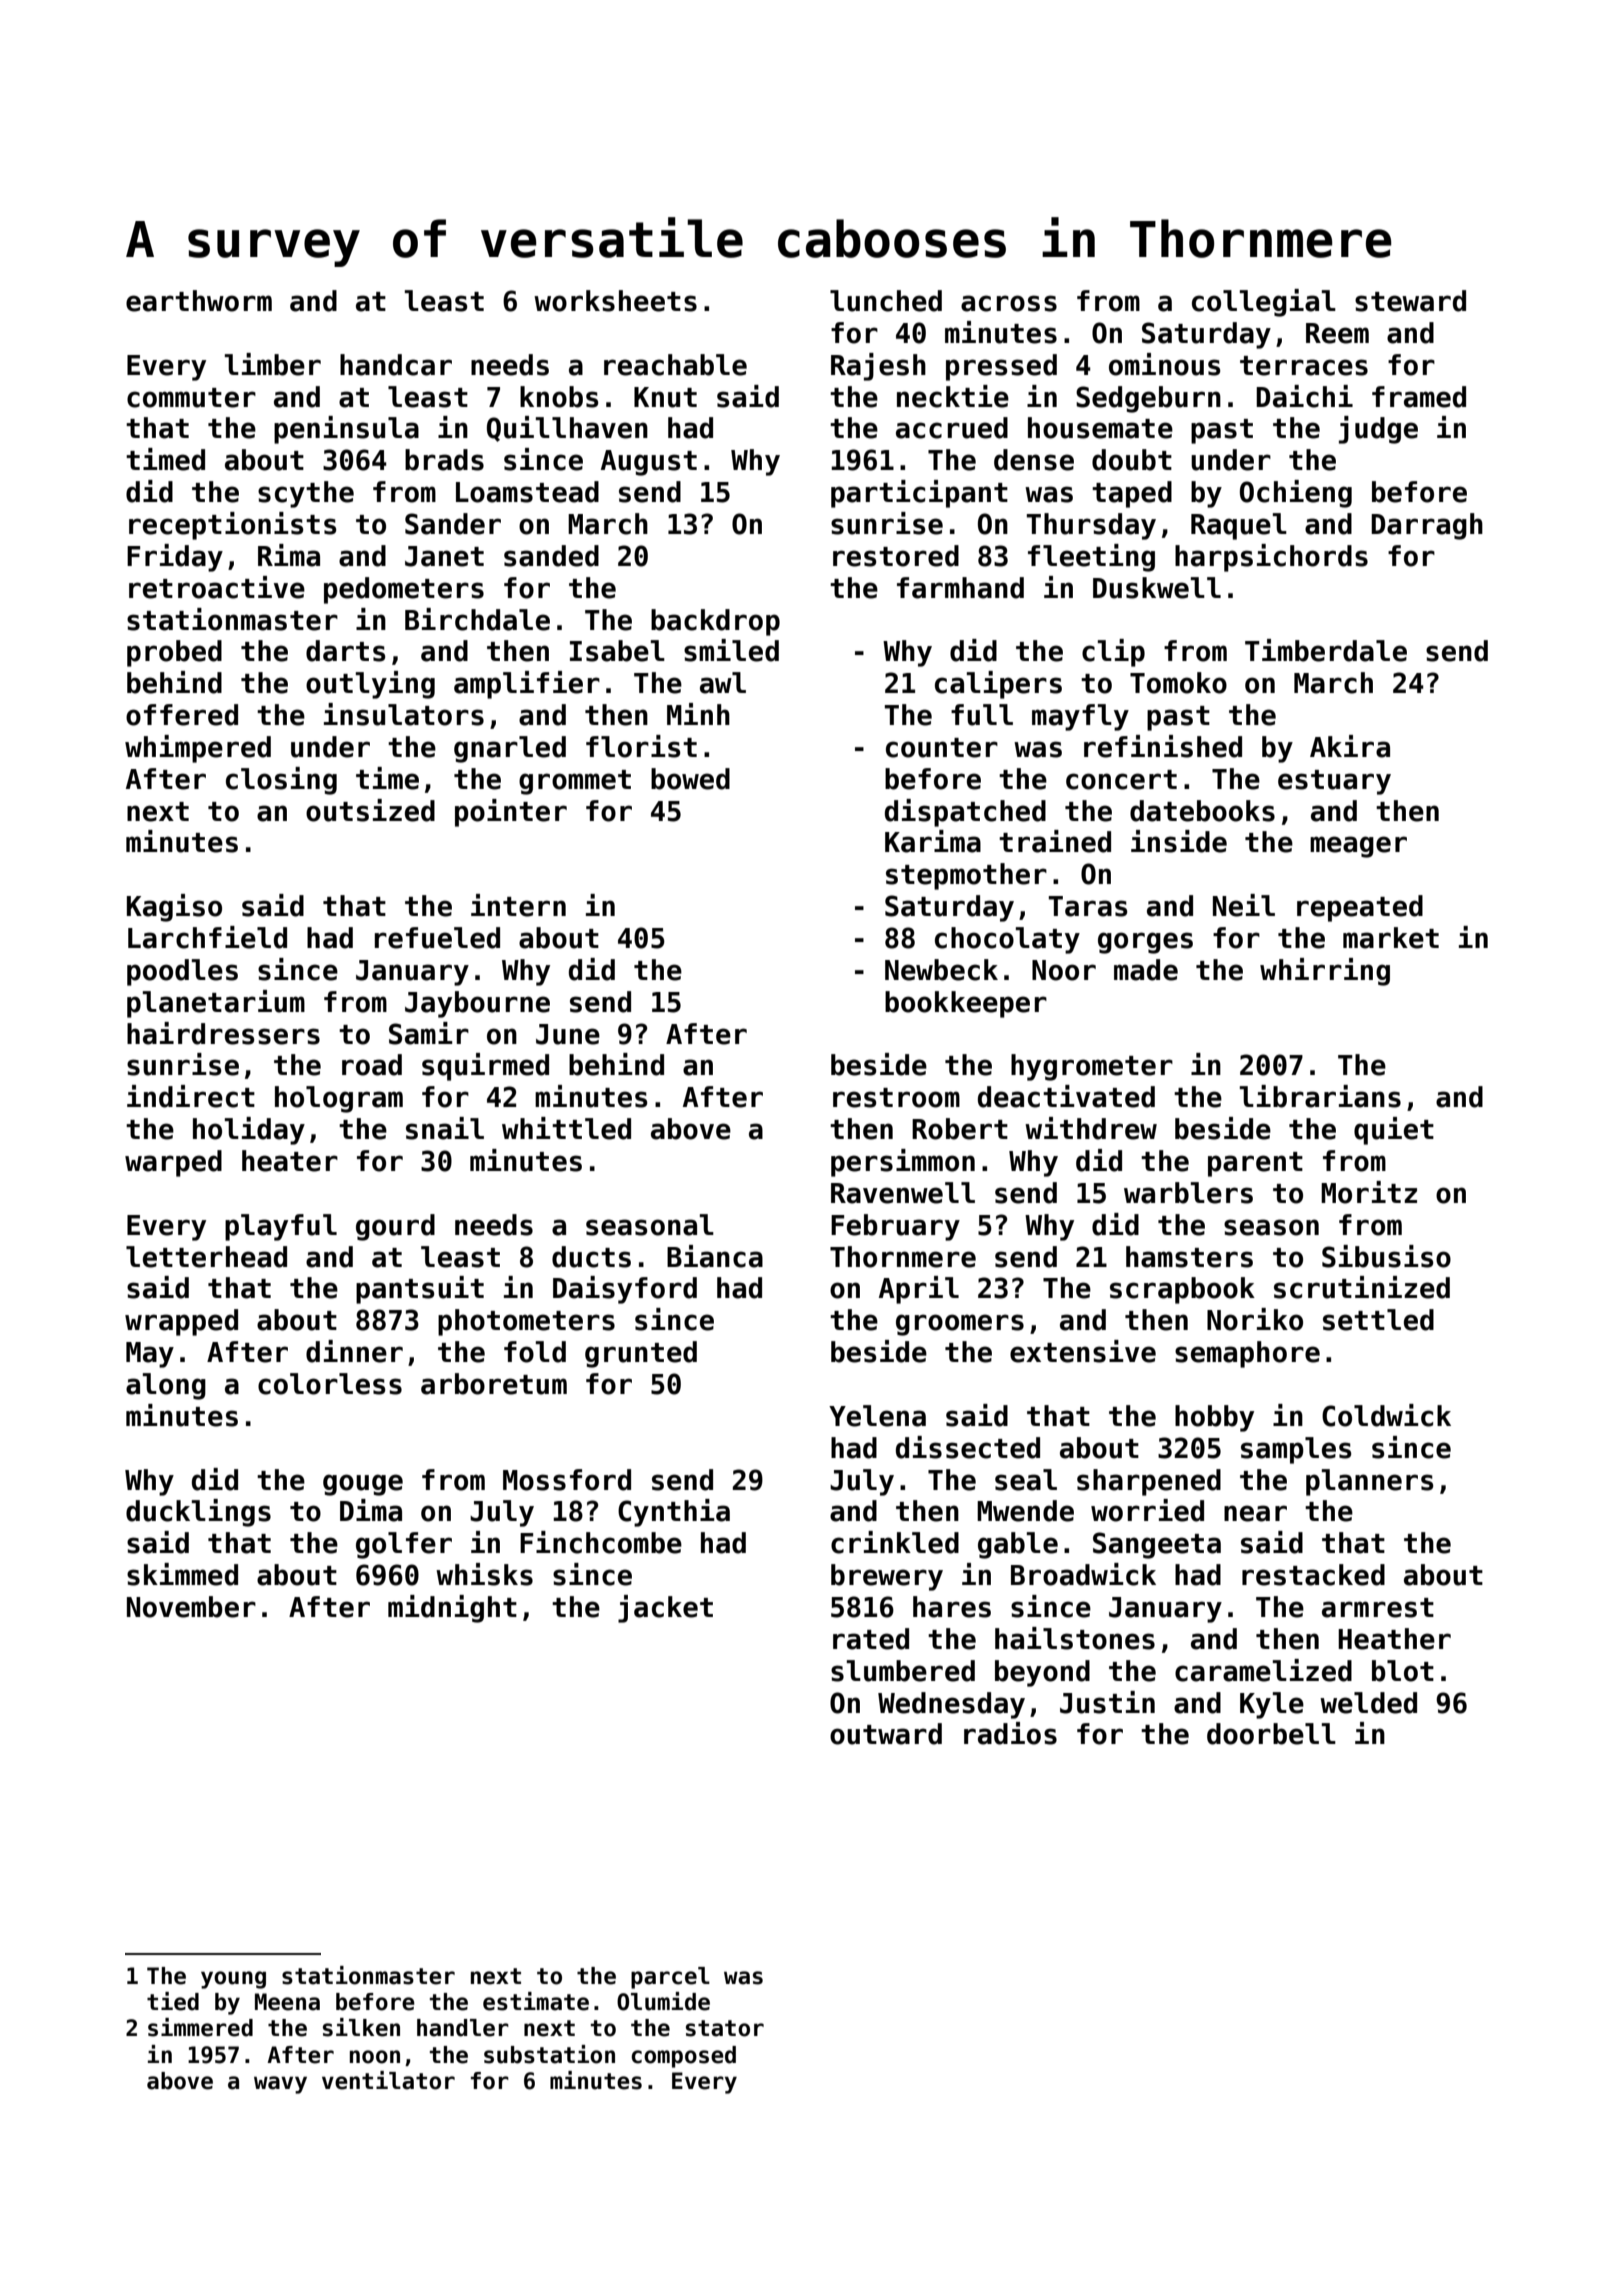  What do you see at coordinates (306, 494) in the screenshot?
I see `scythe` at bounding box center [306, 494].
